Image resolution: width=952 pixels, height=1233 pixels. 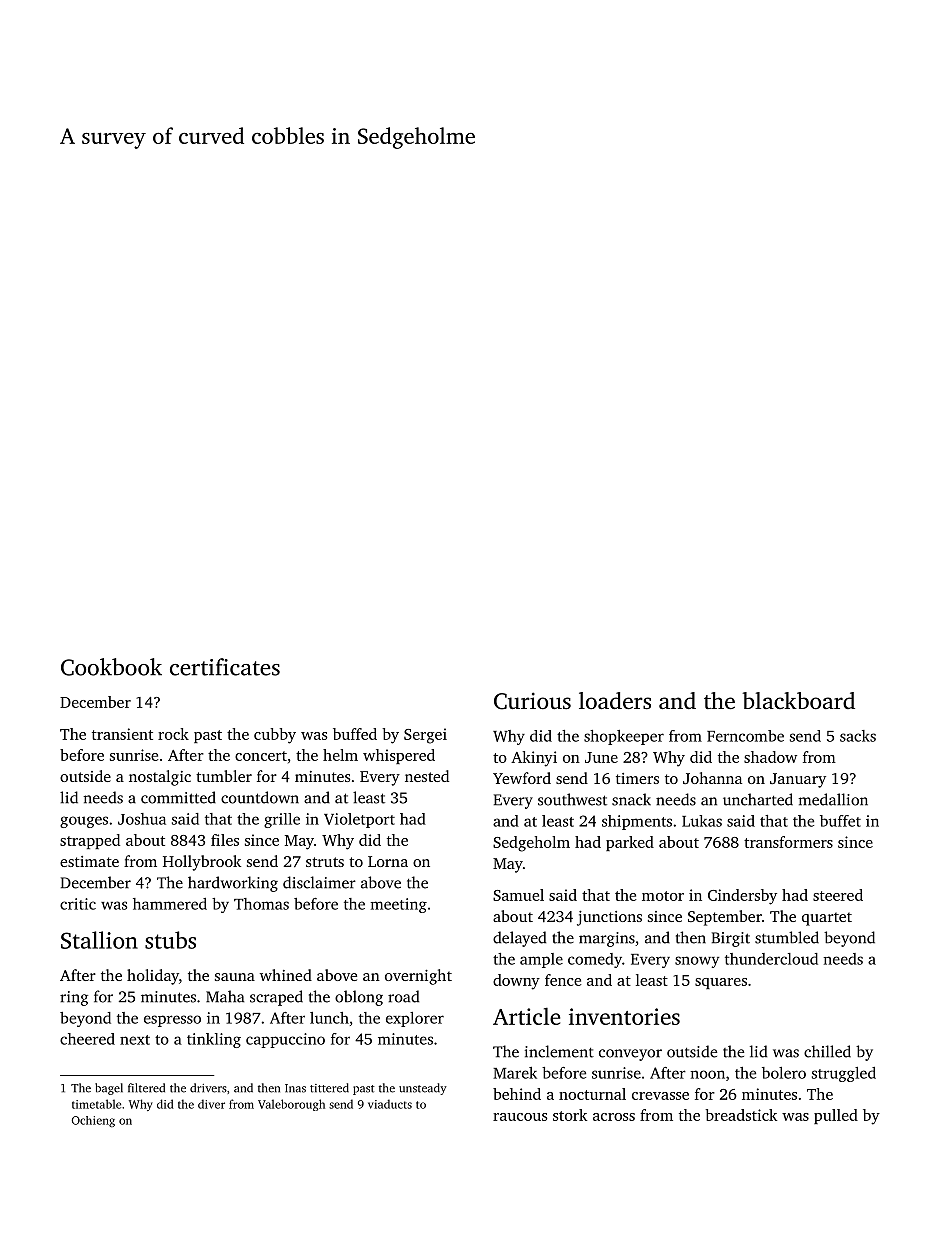 What do you see at coordinates (225, 667) in the screenshot?
I see `certificates` at bounding box center [225, 667].
